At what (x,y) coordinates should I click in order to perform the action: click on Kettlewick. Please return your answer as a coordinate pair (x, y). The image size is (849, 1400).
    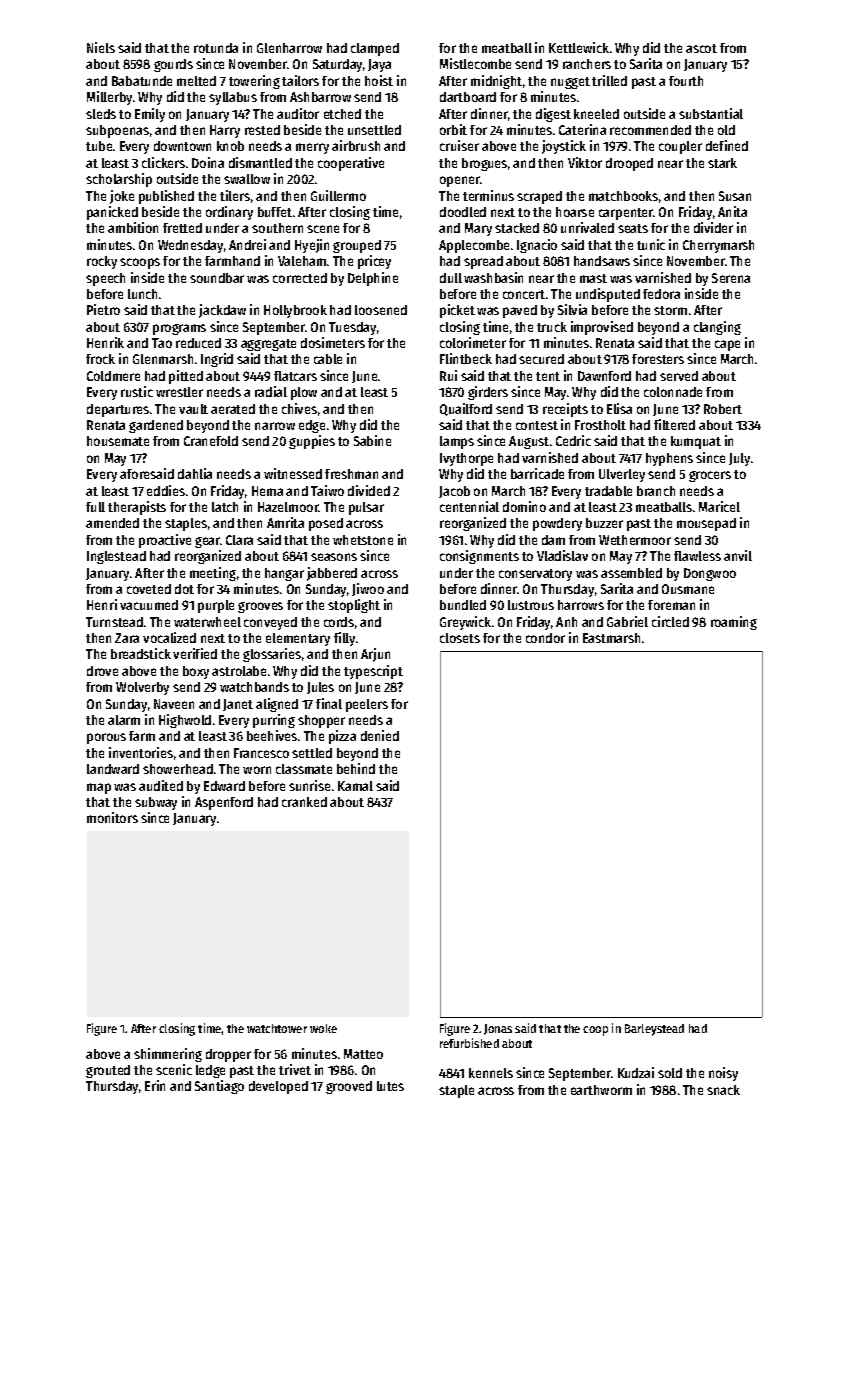
    Looking at the image, I should click on (579, 47).
